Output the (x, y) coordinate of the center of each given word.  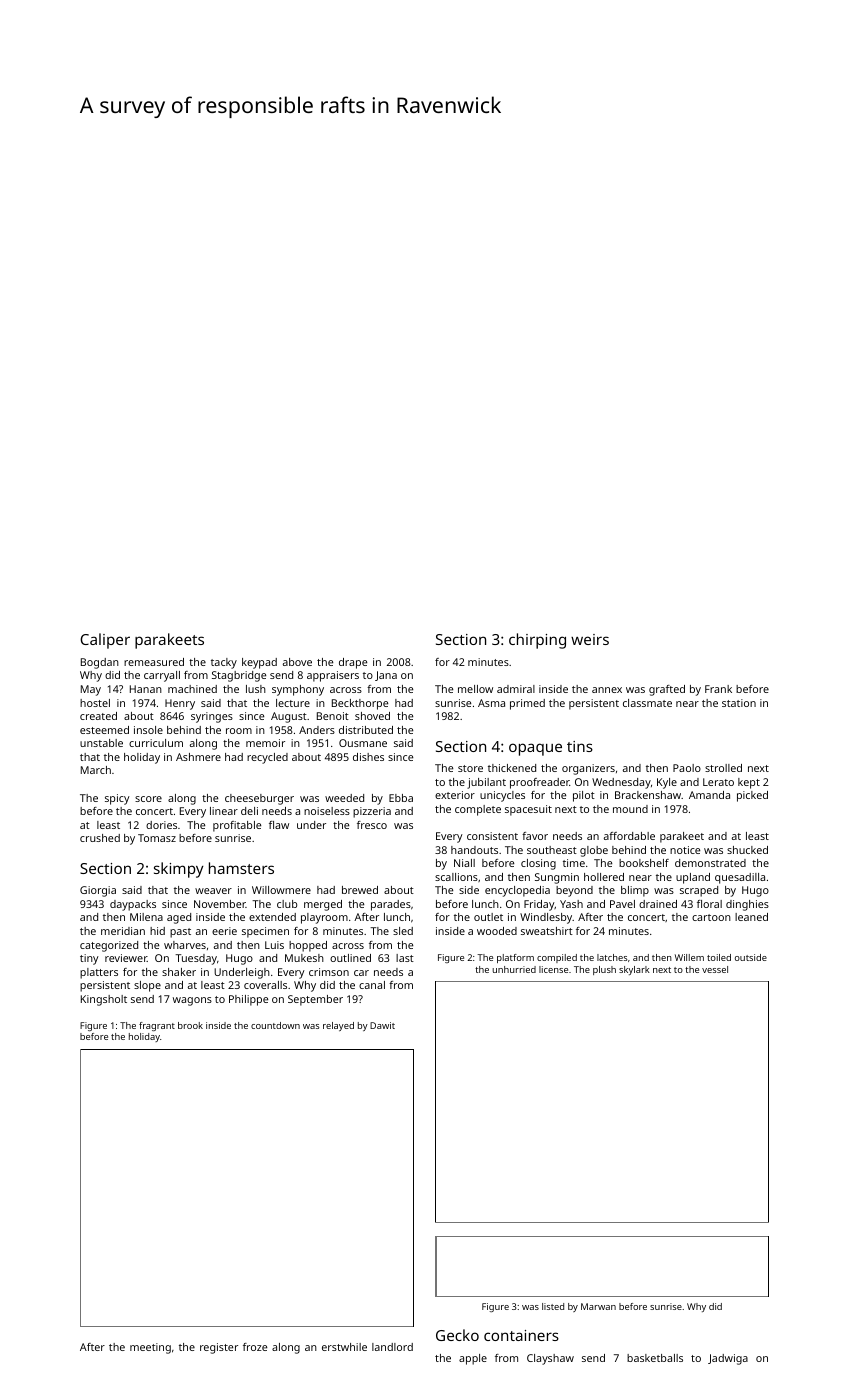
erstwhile (344, 1347)
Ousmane (363, 743)
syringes (212, 717)
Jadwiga (728, 1359)
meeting (150, 1348)
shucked (747, 850)
